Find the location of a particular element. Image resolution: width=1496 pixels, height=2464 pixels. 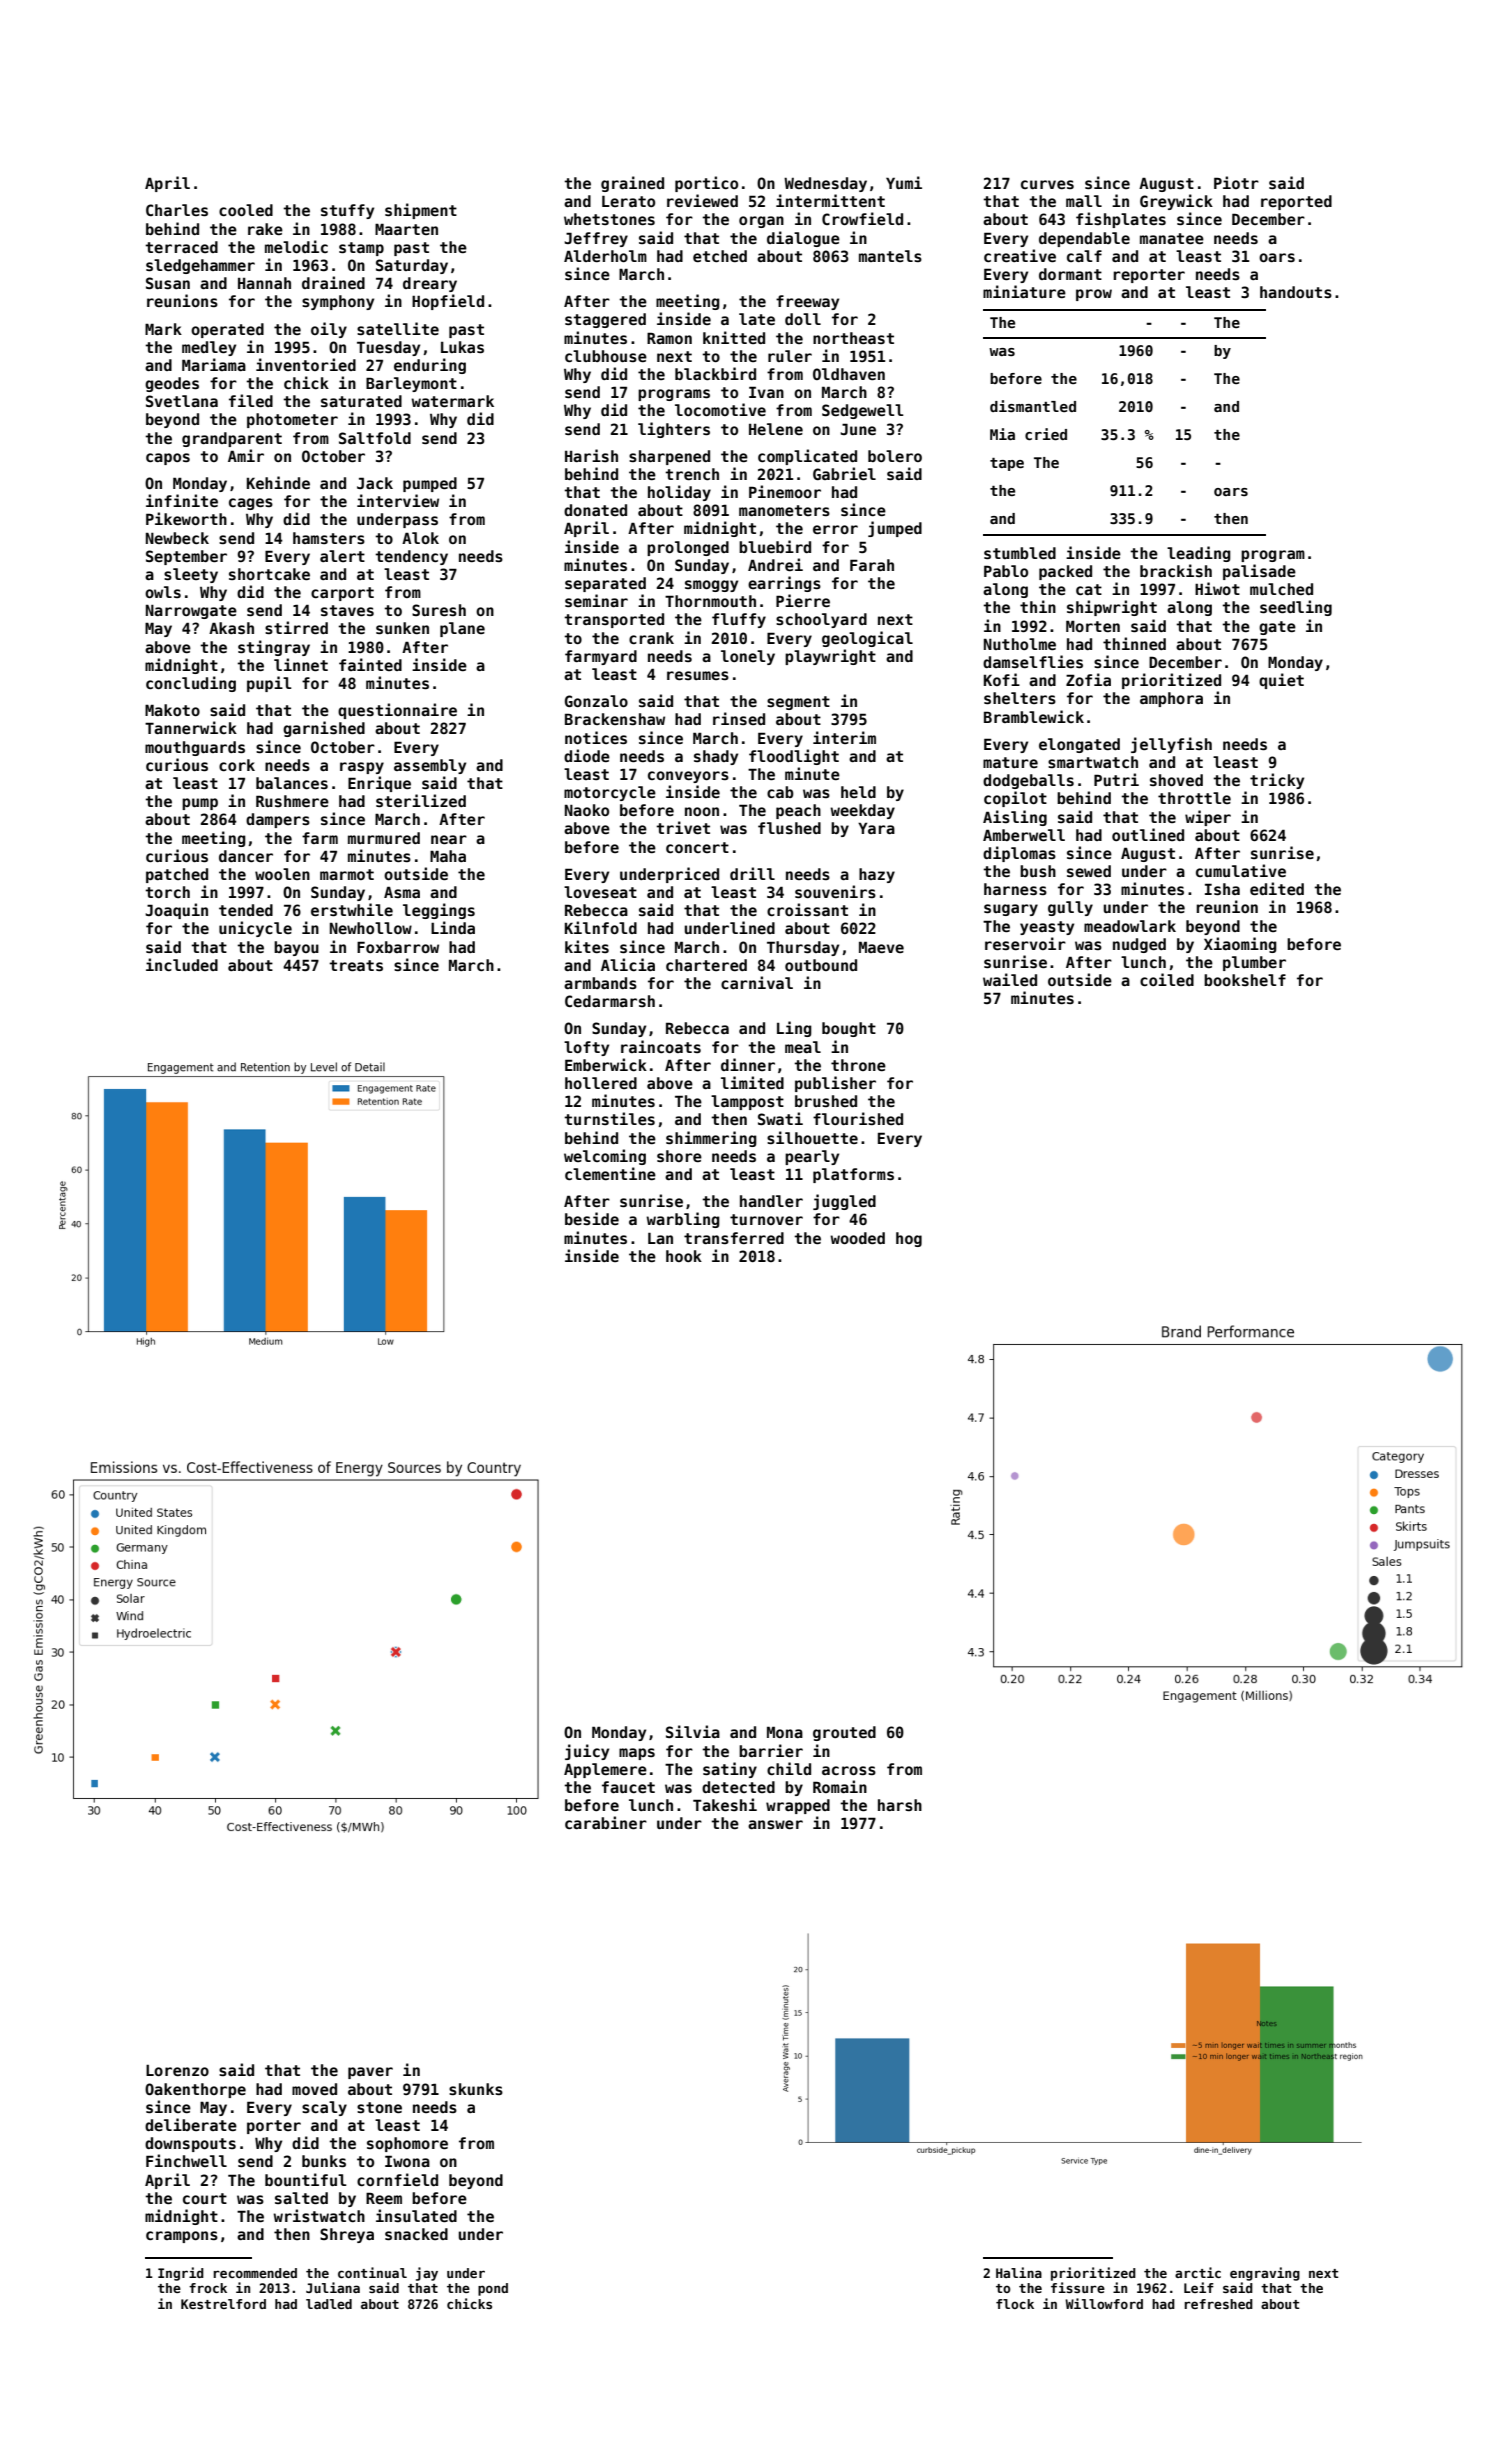

grouted is located at coordinates (844, 1733).
